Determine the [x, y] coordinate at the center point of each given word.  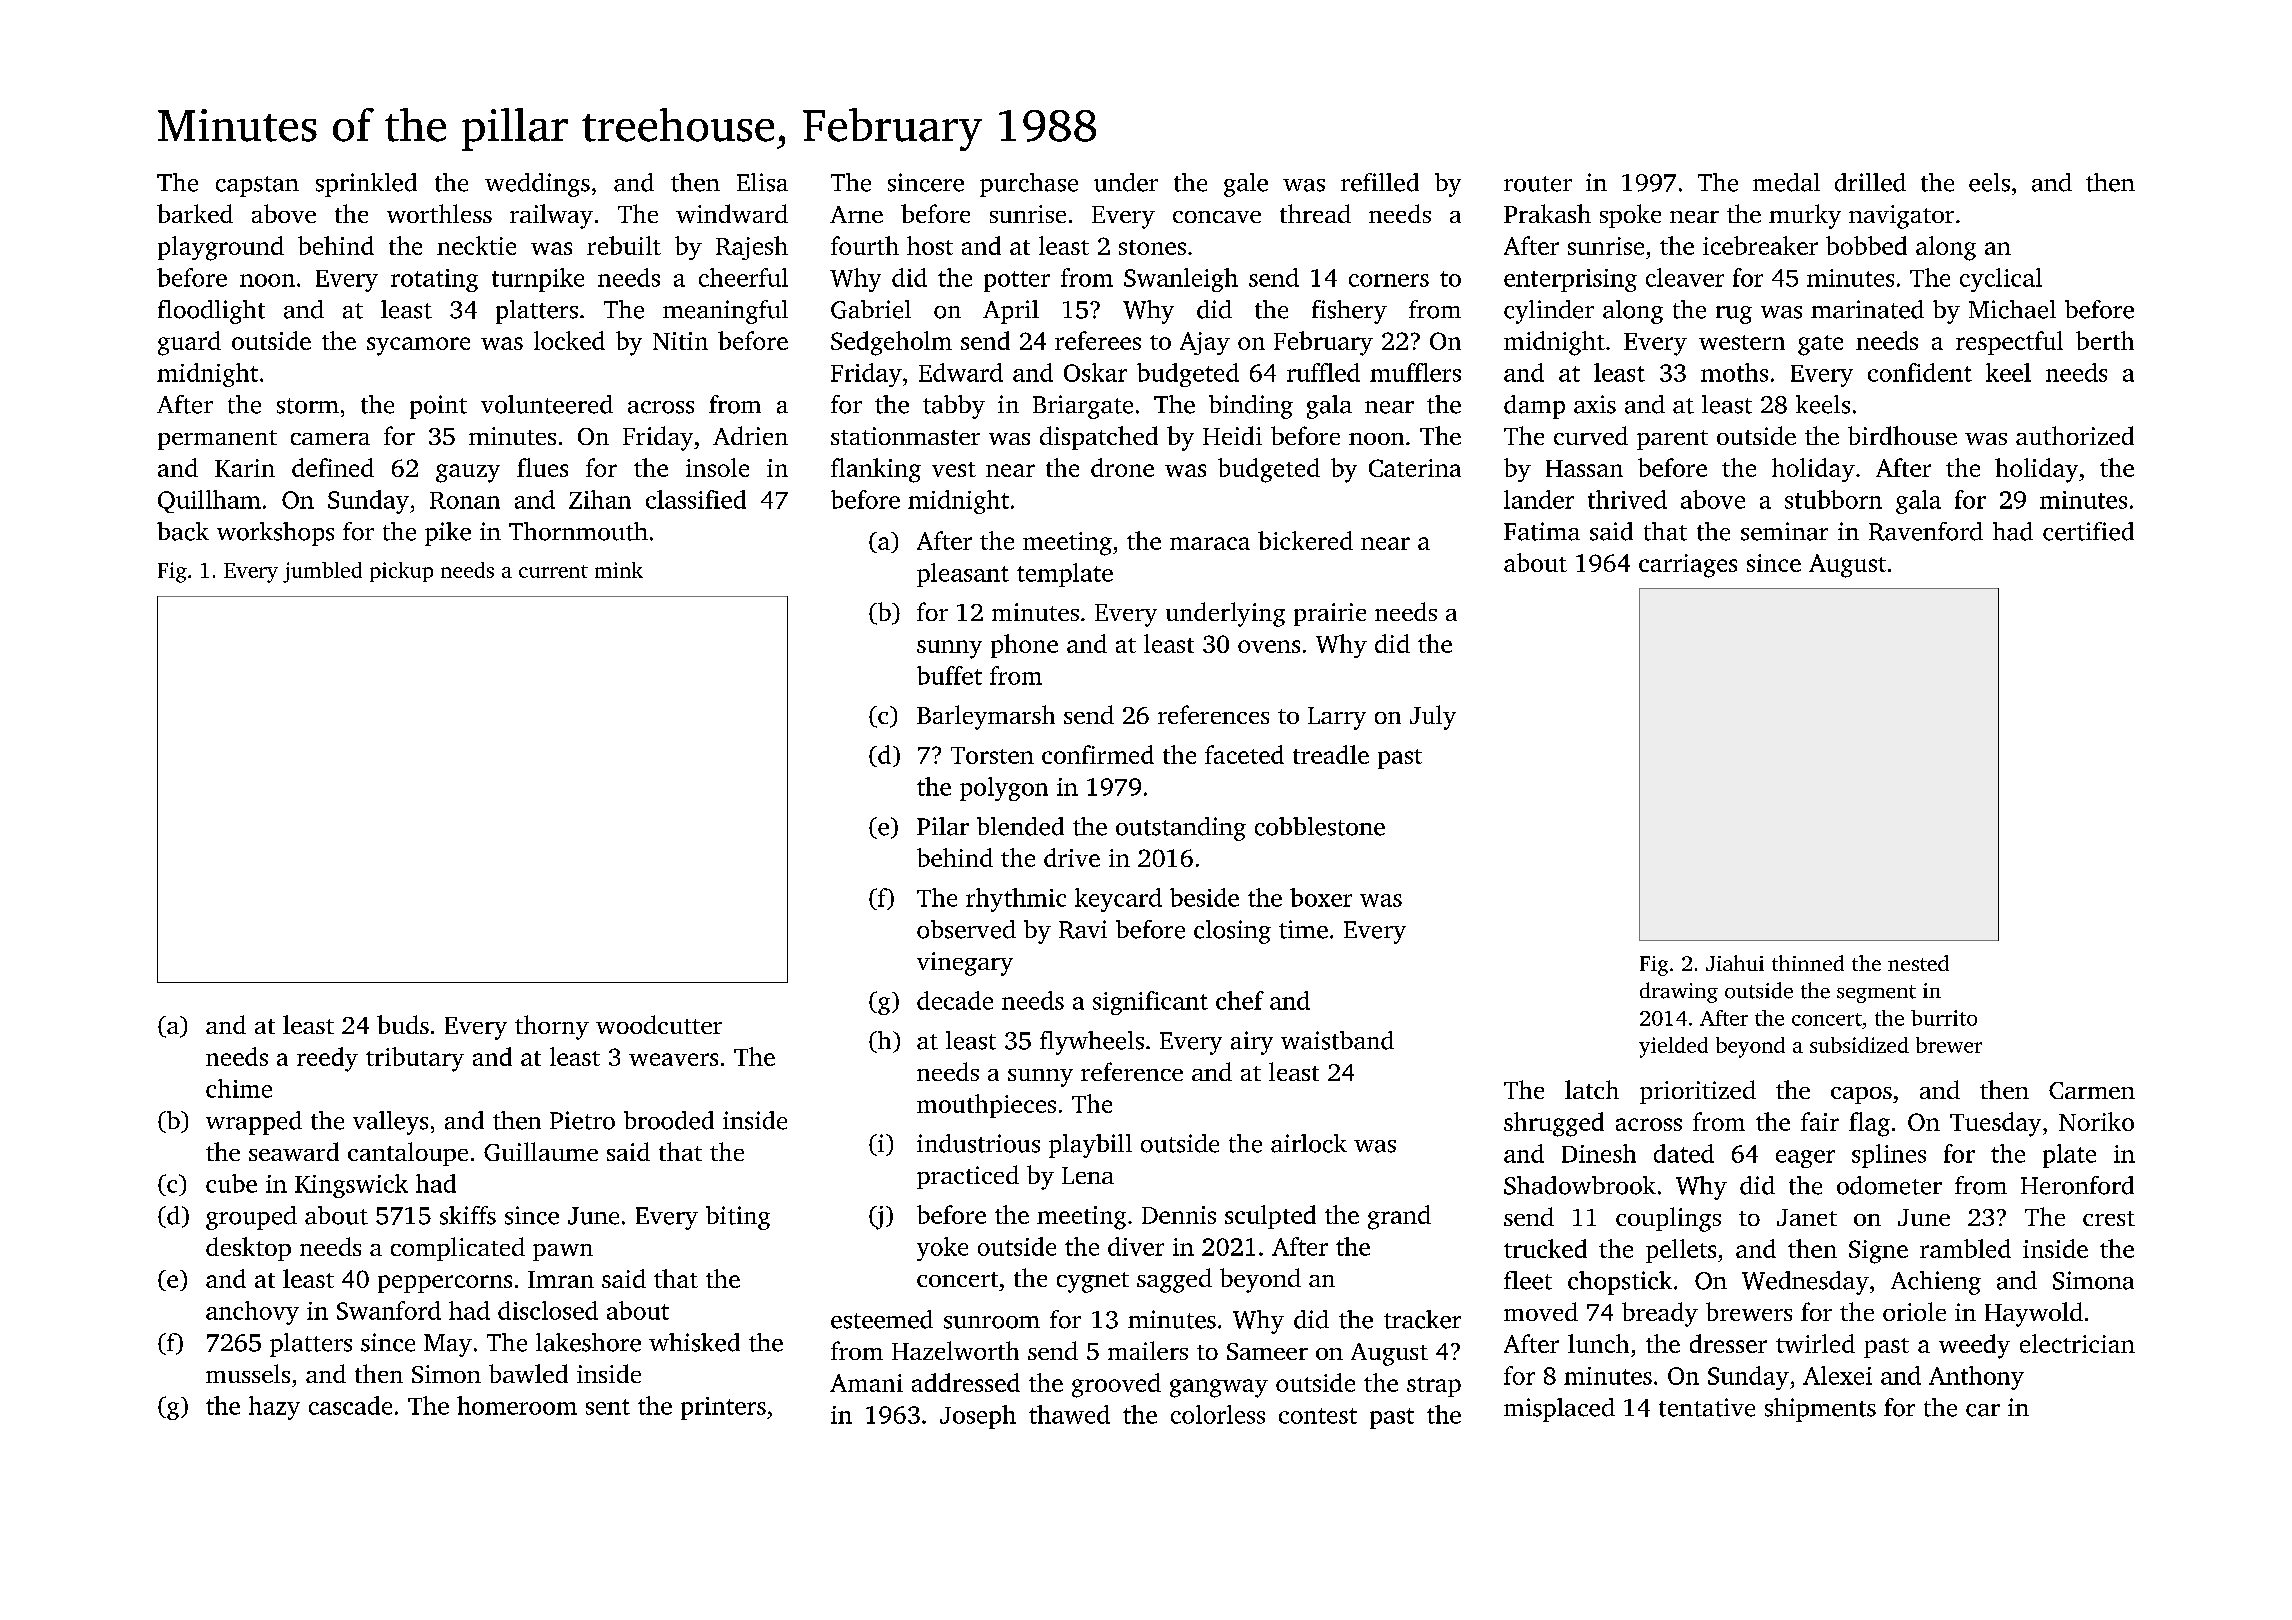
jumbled [322, 572]
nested [1918, 963]
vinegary [965, 964]
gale [1246, 185]
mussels [248, 1373]
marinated [1867, 309]
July [1433, 717]
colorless [1218, 1414]
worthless [439, 213]
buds [403, 1024]
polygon [1004, 789]
